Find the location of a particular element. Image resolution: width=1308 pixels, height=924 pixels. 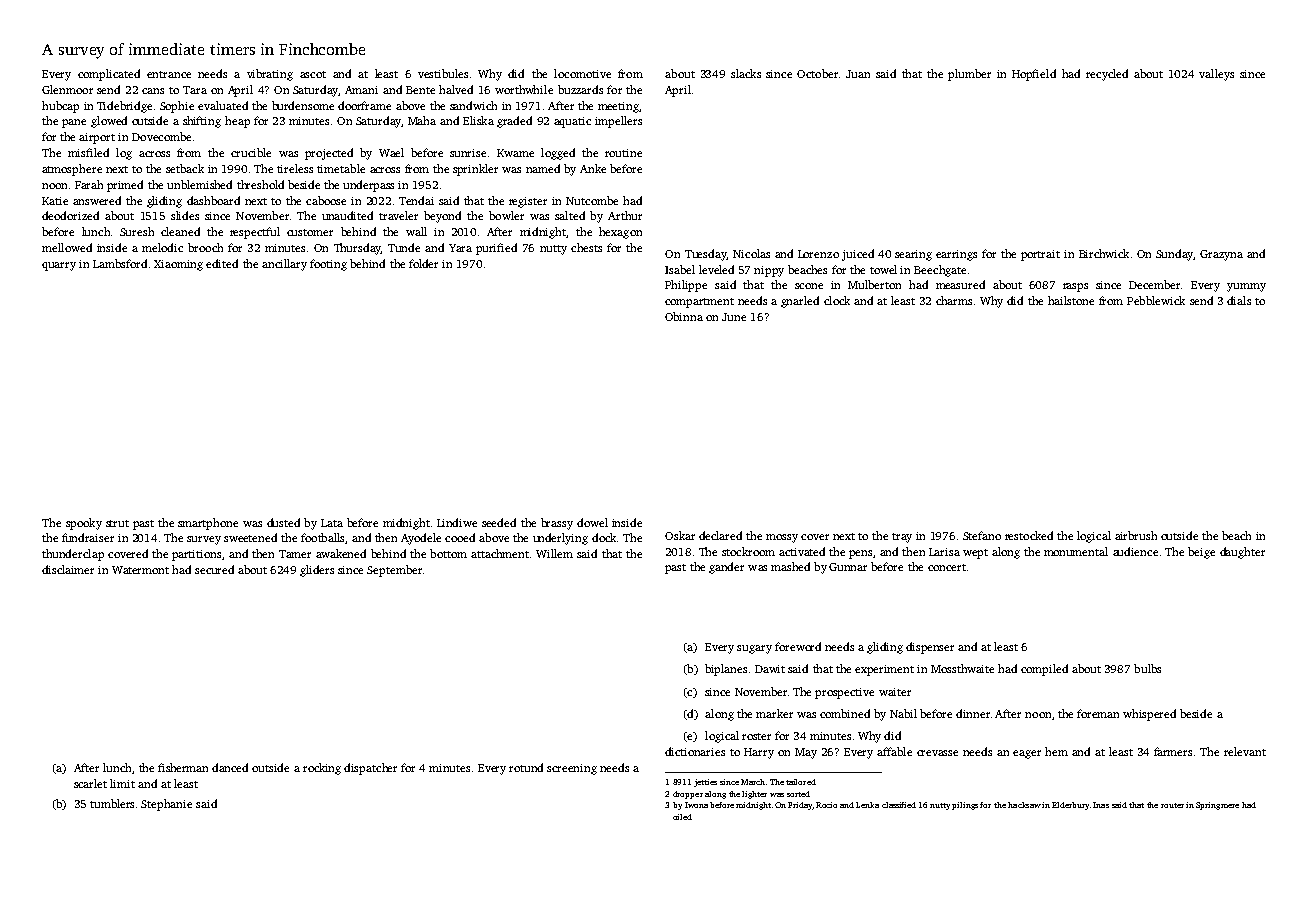

fisherman is located at coordinates (183, 767).
